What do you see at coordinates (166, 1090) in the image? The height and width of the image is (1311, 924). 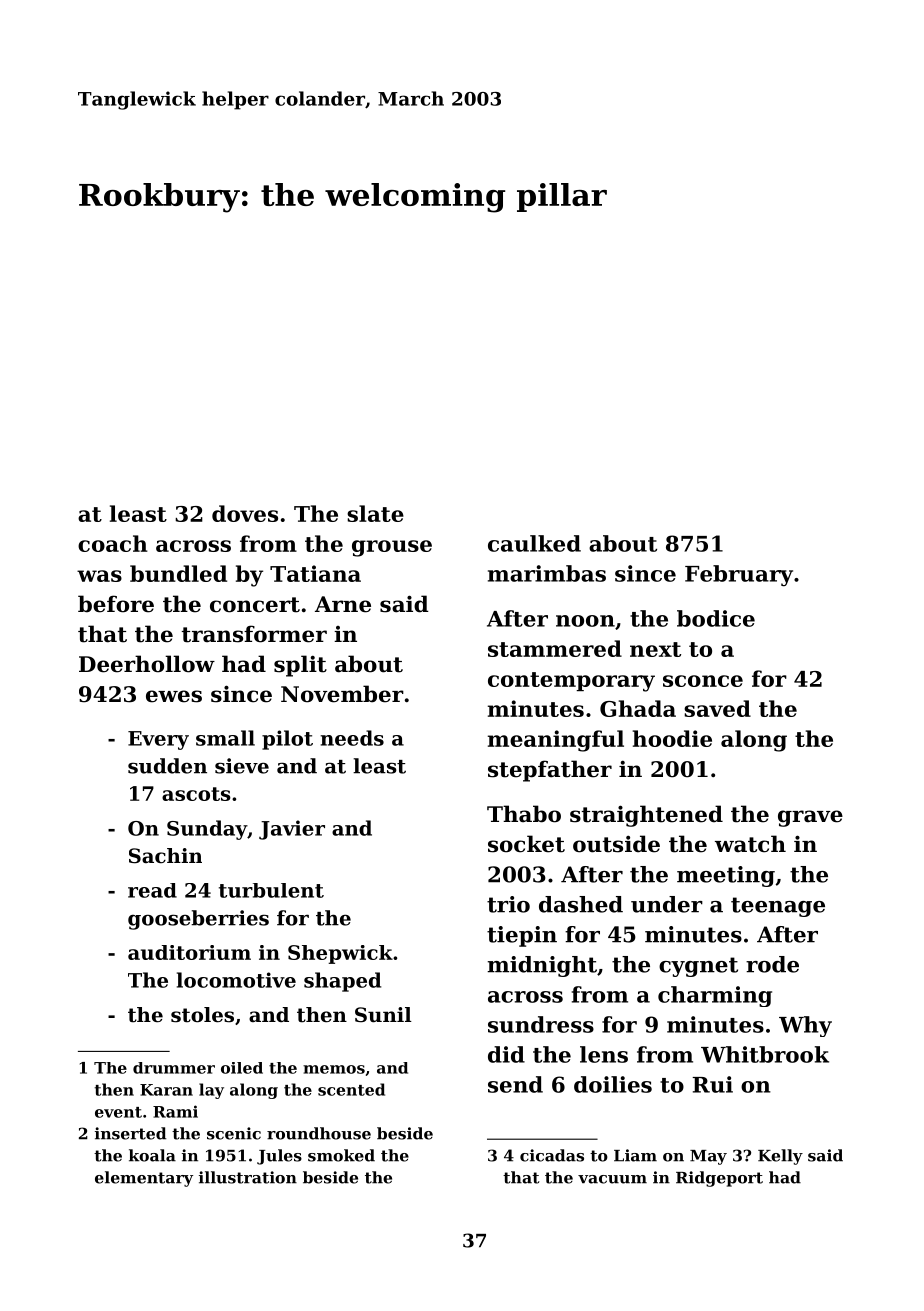 I see `Karan` at bounding box center [166, 1090].
